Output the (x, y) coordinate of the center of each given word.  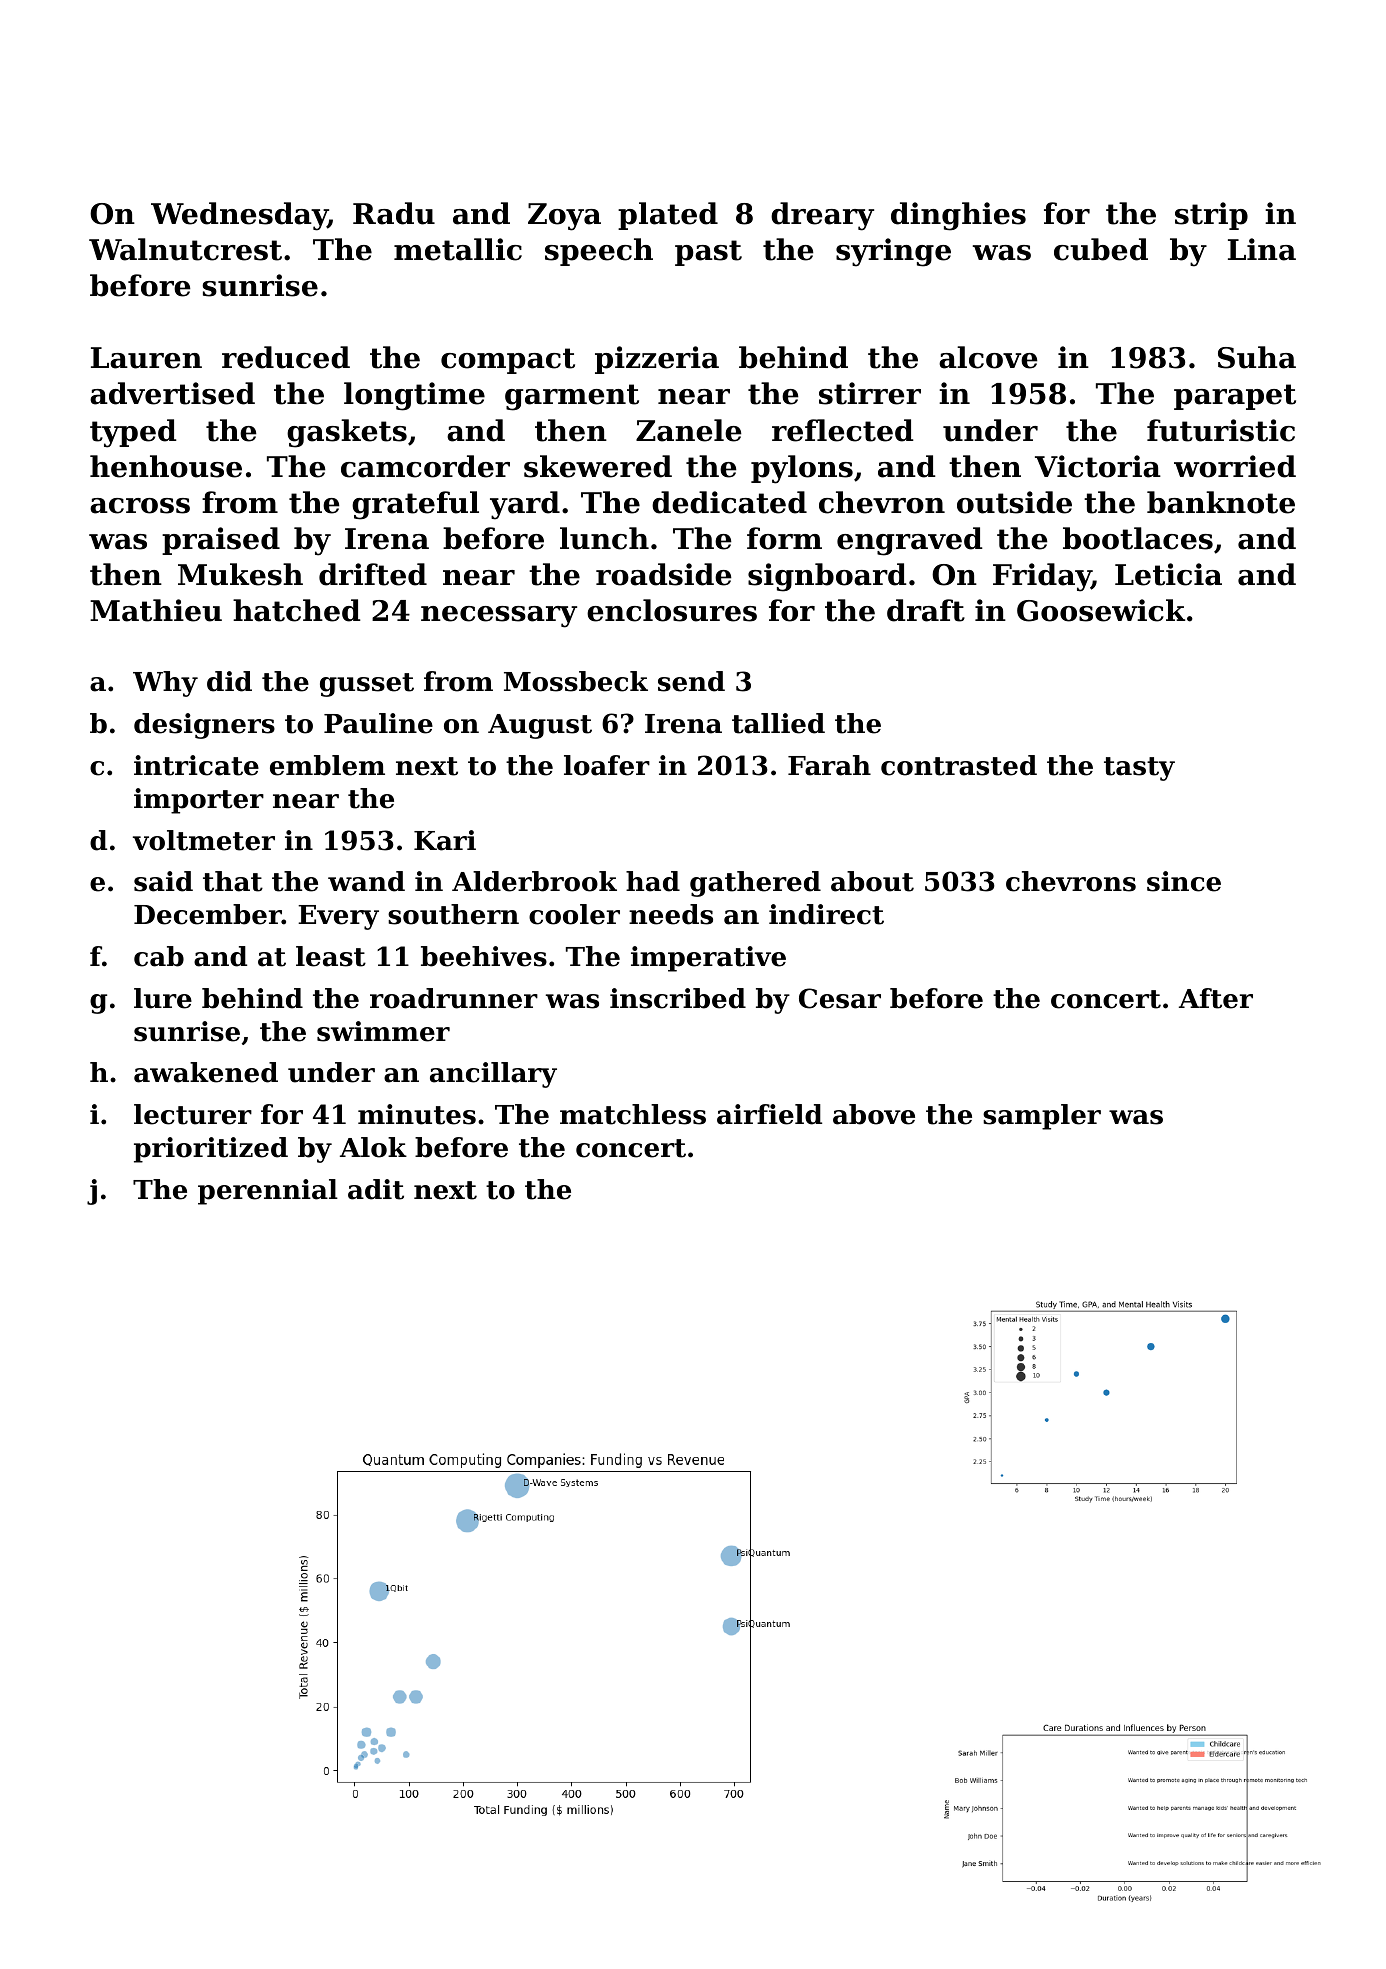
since (1184, 881)
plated (668, 216)
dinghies (958, 216)
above (874, 1114)
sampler (1042, 1117)
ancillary (493, 1075)
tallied (778, 723)
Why (165, 684)
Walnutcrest (185, 249)
